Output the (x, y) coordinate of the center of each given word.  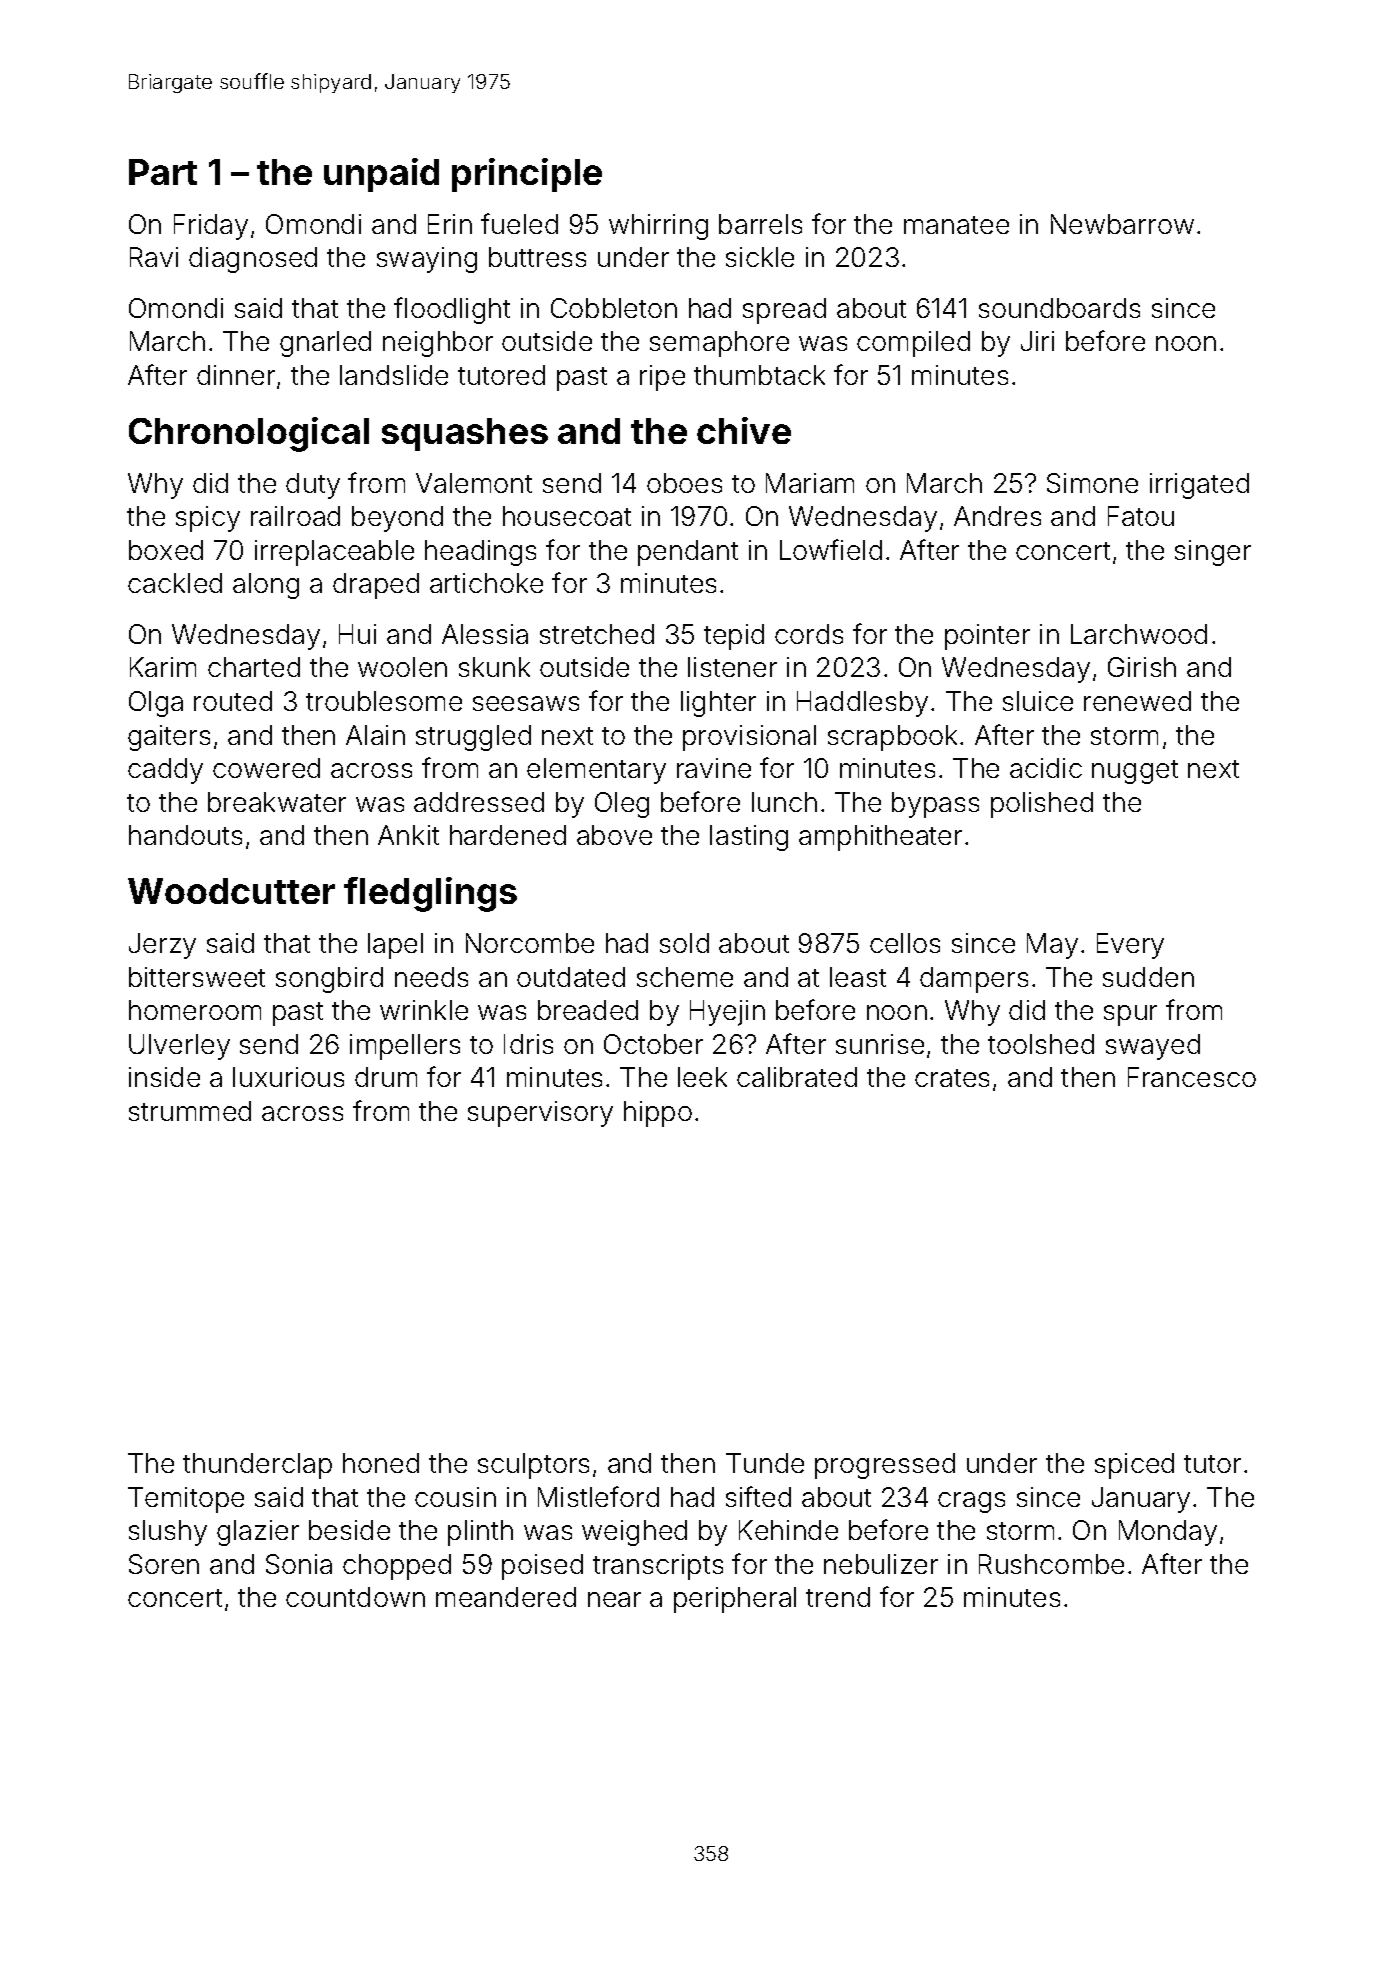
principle (527, 175)
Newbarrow (1122, 224)
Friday (211, 227)
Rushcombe (1051, 1564)
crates (952, 1078)
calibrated (797, 1077)
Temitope (186, 1500)
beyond (397, 519)
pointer (987, 637)
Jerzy (162, 946)
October (653, 1044)
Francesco (1192, 1077)
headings (480, 553)
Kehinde (788, 1530)
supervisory (540, 1114)
